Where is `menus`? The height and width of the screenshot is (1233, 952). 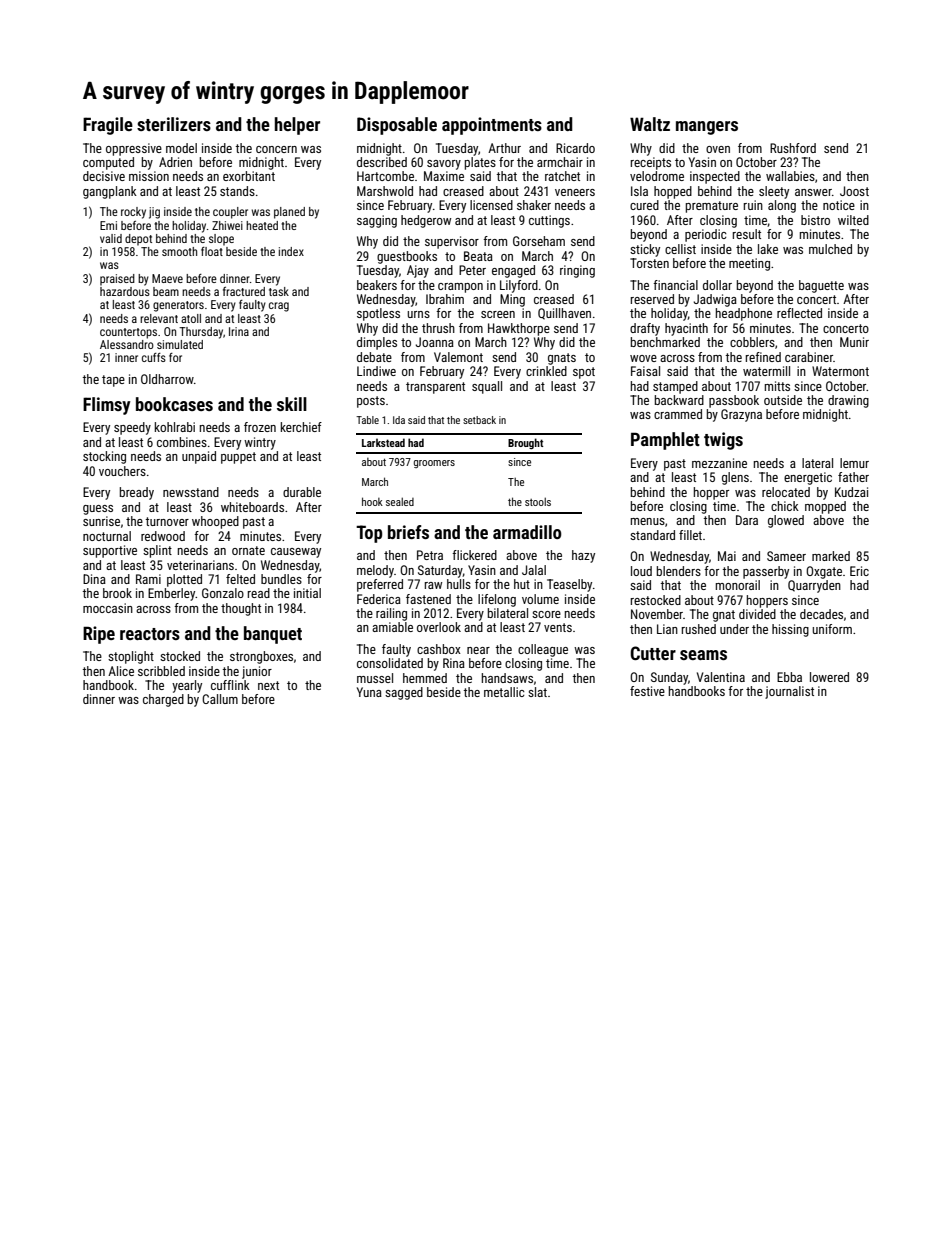
menus is located at coordinates (648, 521).
